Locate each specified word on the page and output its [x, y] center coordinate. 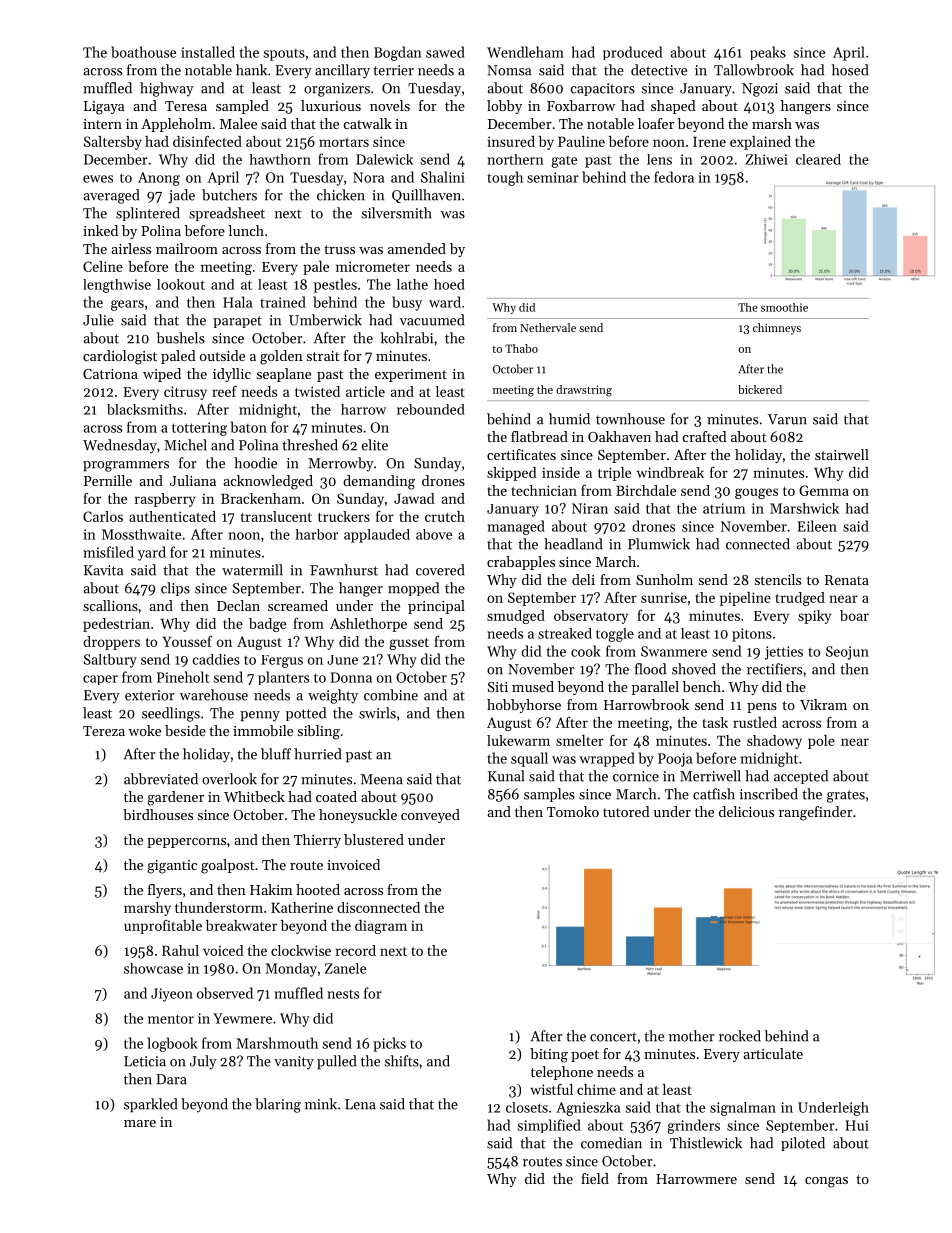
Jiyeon [172, 995]
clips [175, 589]
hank [251, 70]
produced [632, 53]
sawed [445, 52]
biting [549, 1055]
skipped [512, 474]
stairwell [842, 454]
